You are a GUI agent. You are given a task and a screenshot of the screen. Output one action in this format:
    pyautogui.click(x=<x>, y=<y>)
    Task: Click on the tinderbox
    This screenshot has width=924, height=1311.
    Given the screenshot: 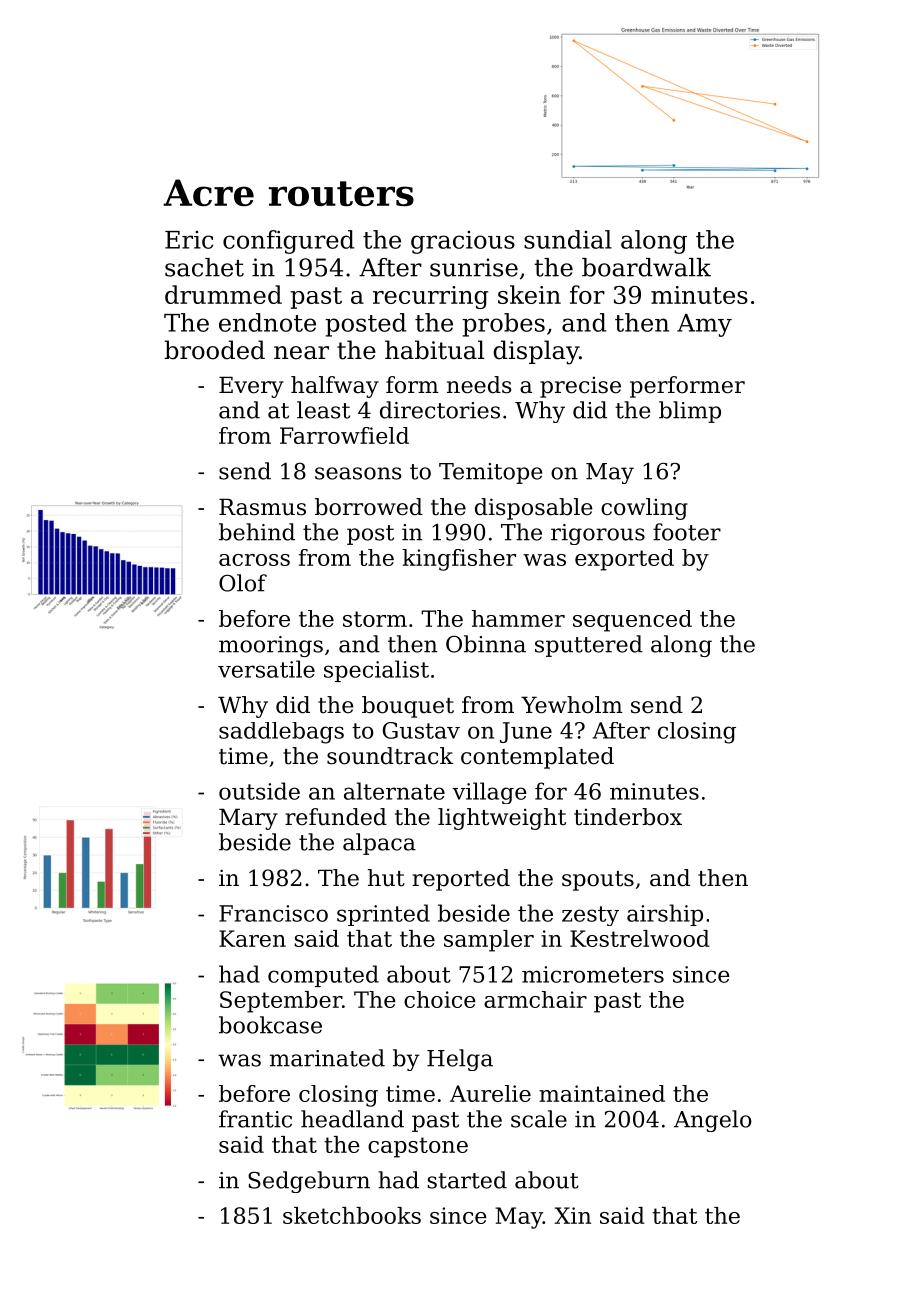 What is the action you would take?
    pyautogui.click(x=628, y=817)
